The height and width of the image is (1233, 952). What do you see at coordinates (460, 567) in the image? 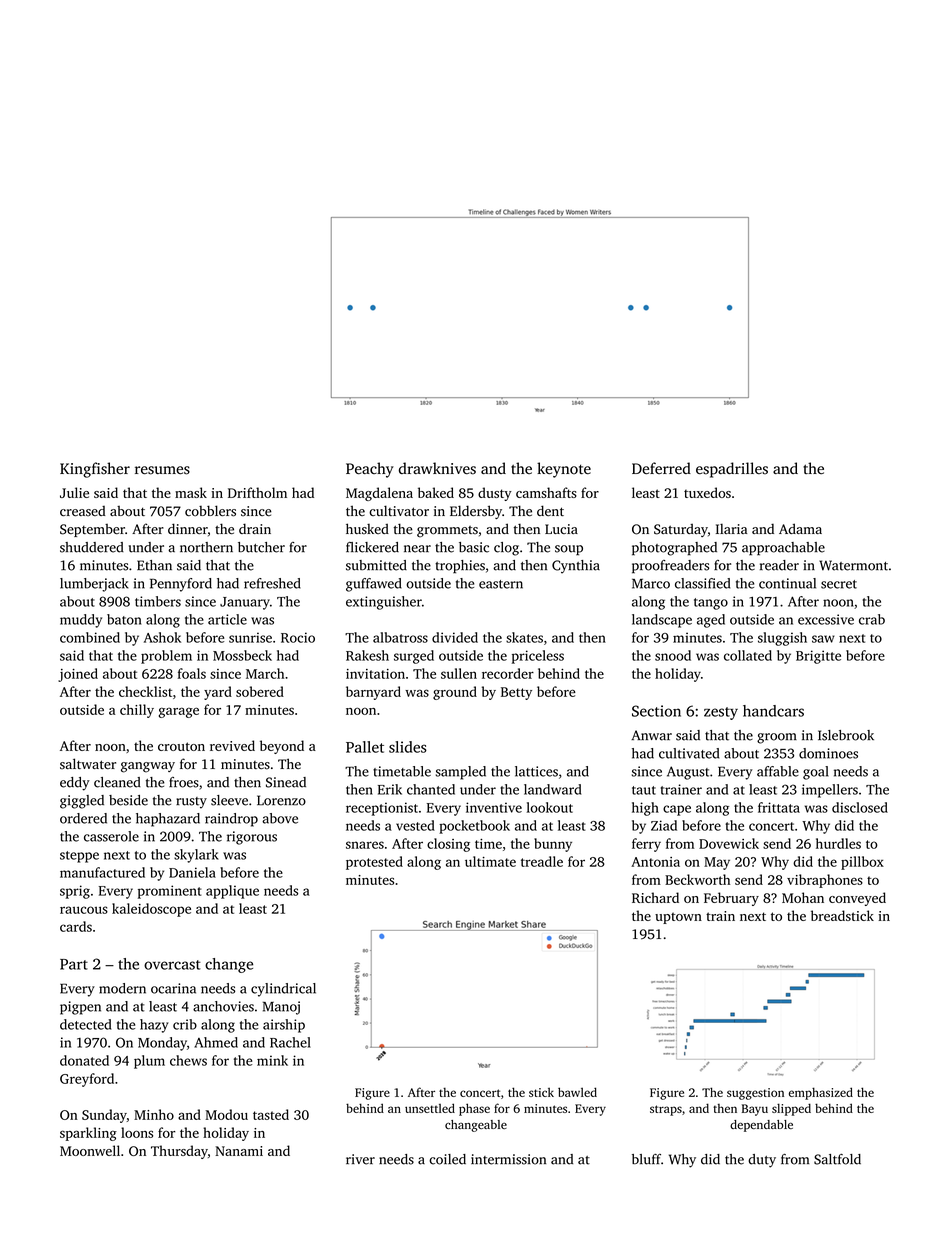
I see `trophies` at bounding box center [460, 567].
